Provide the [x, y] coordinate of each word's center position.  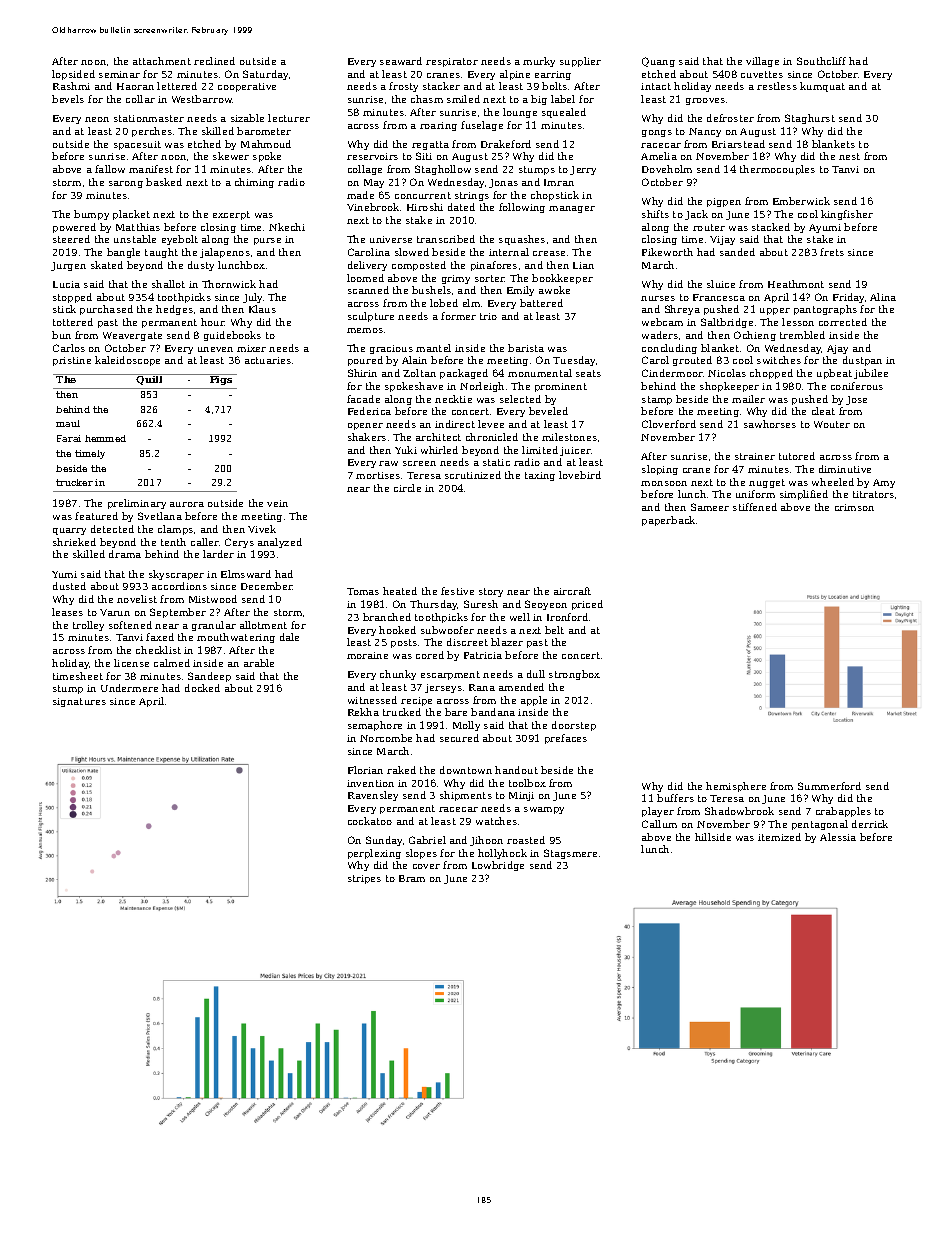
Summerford [829, 786]
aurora [187, 504]
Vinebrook [373, 207]
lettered [177, 86]
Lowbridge [498, 866]
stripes [364, 879]
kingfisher [847, 215]
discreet [467, 642]
